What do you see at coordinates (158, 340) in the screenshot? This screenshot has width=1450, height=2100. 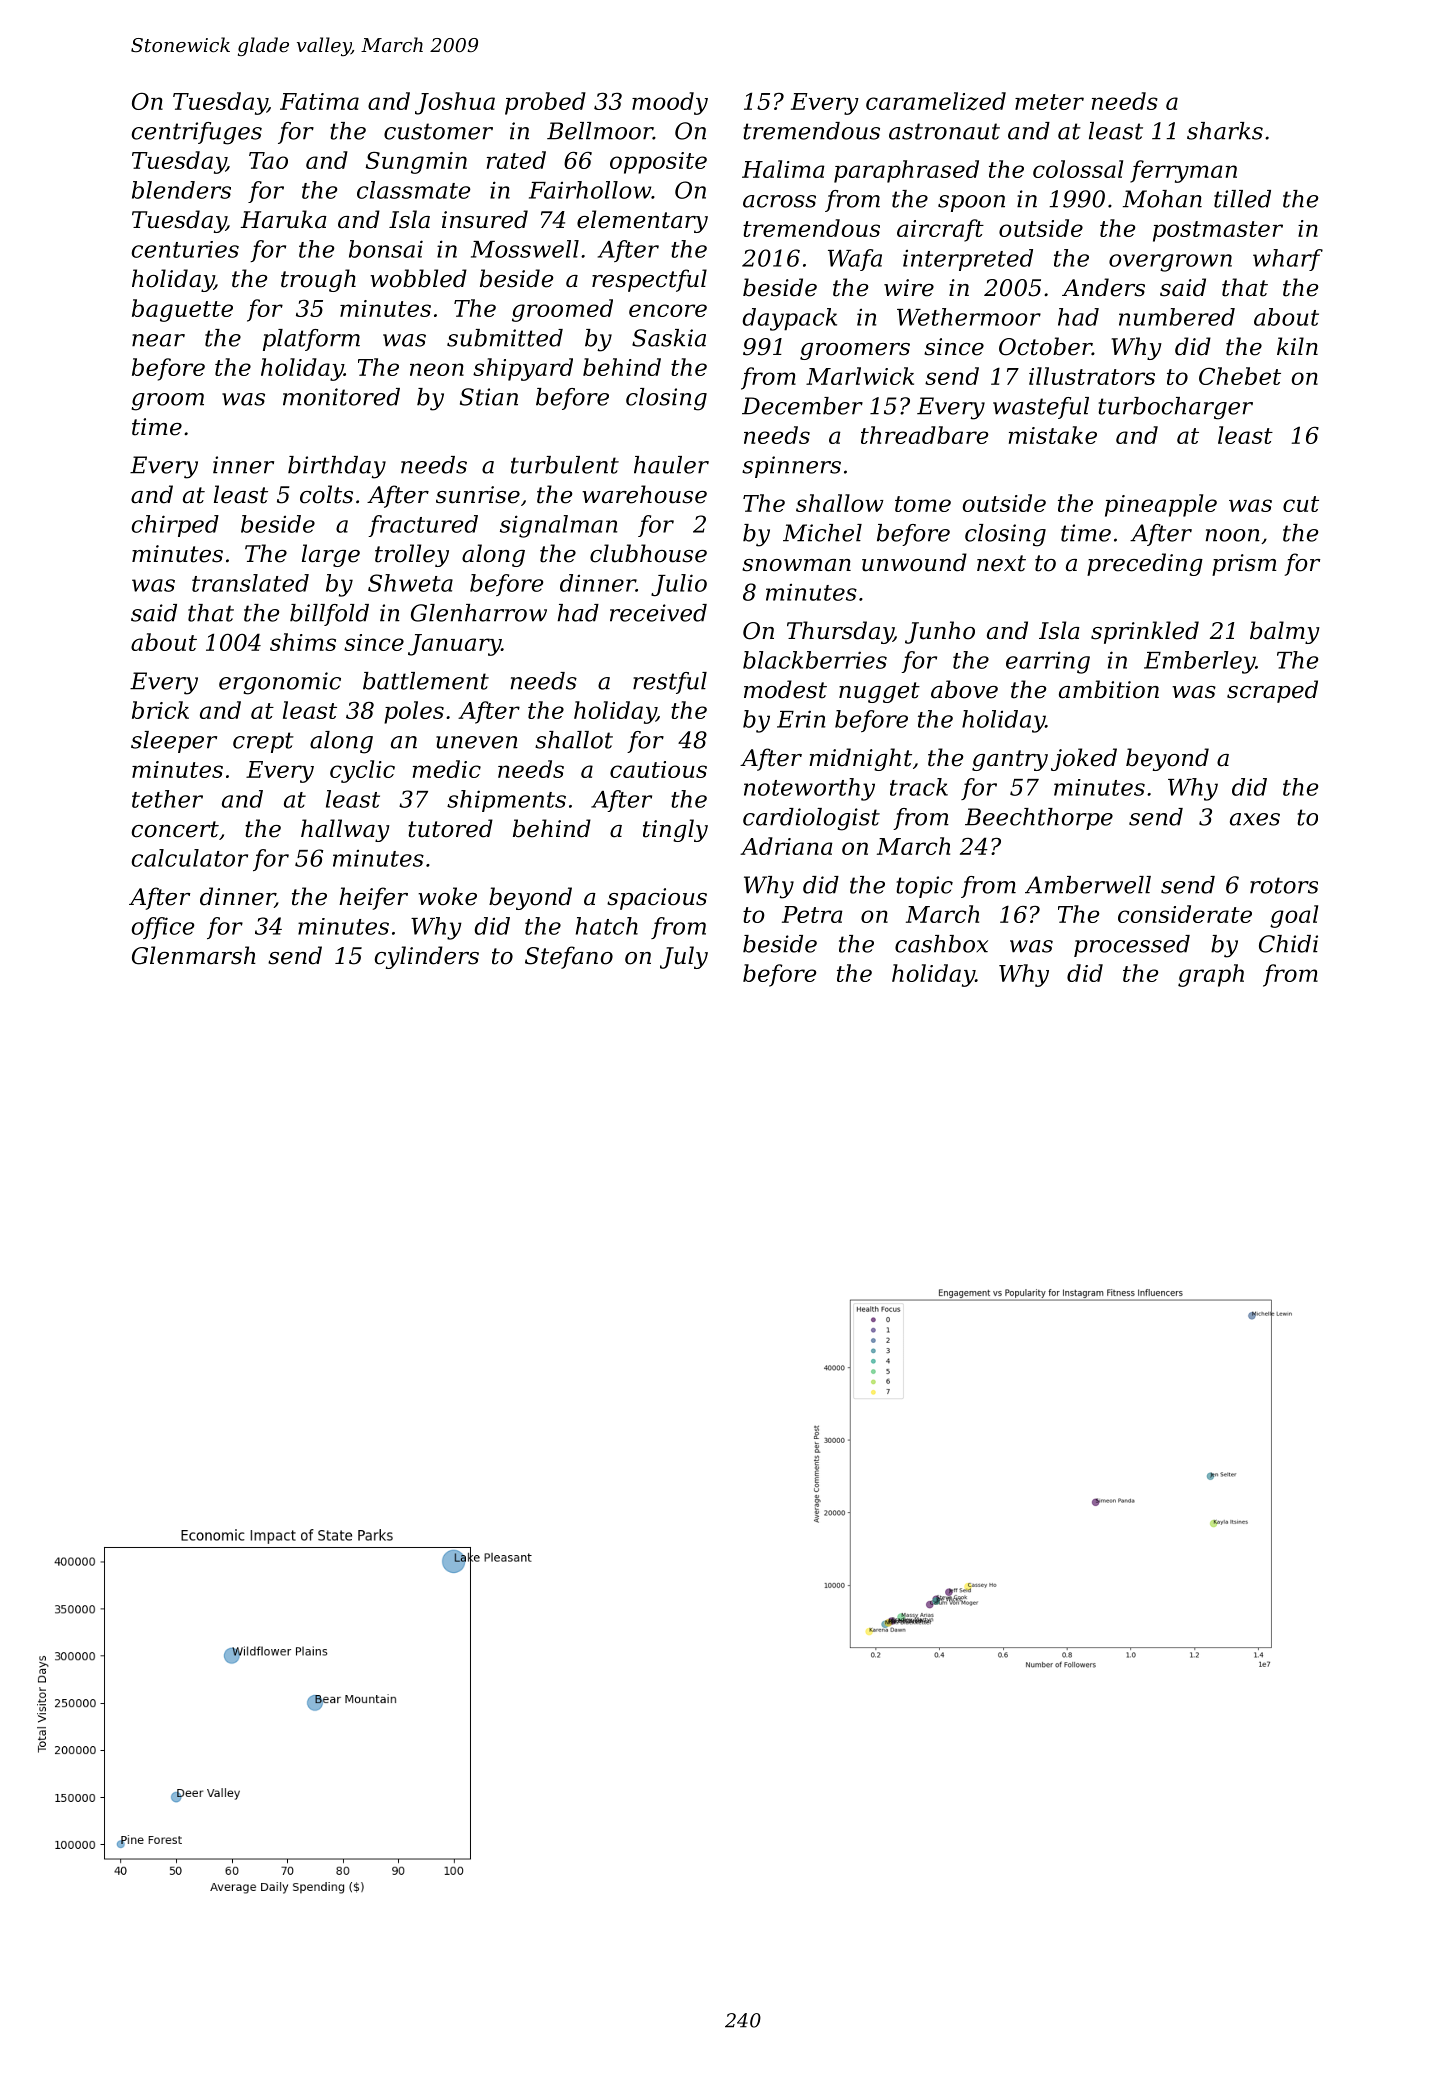 I see `near` at bounding box center [158, 340].
